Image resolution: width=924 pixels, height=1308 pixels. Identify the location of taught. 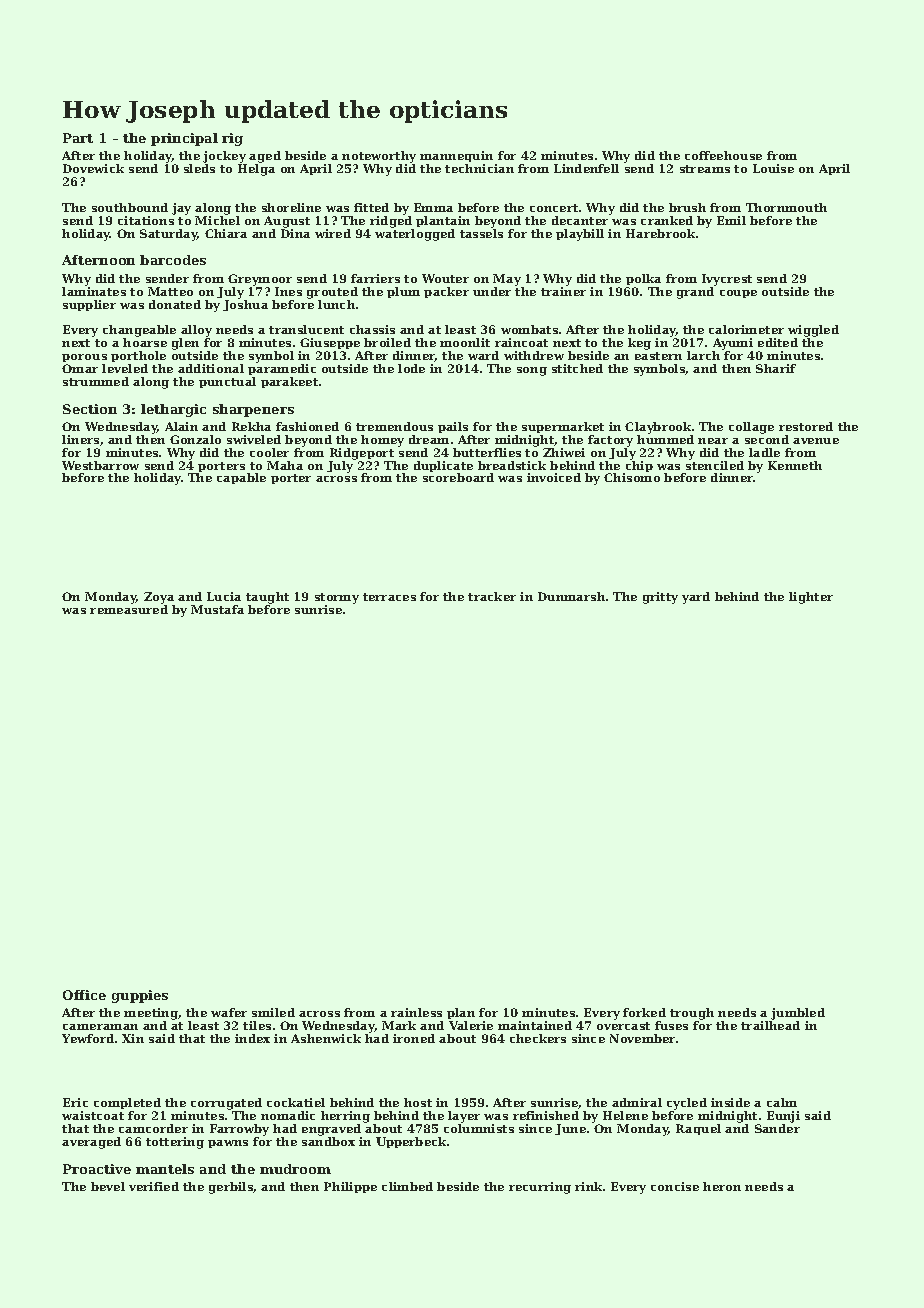
(267, 598).
